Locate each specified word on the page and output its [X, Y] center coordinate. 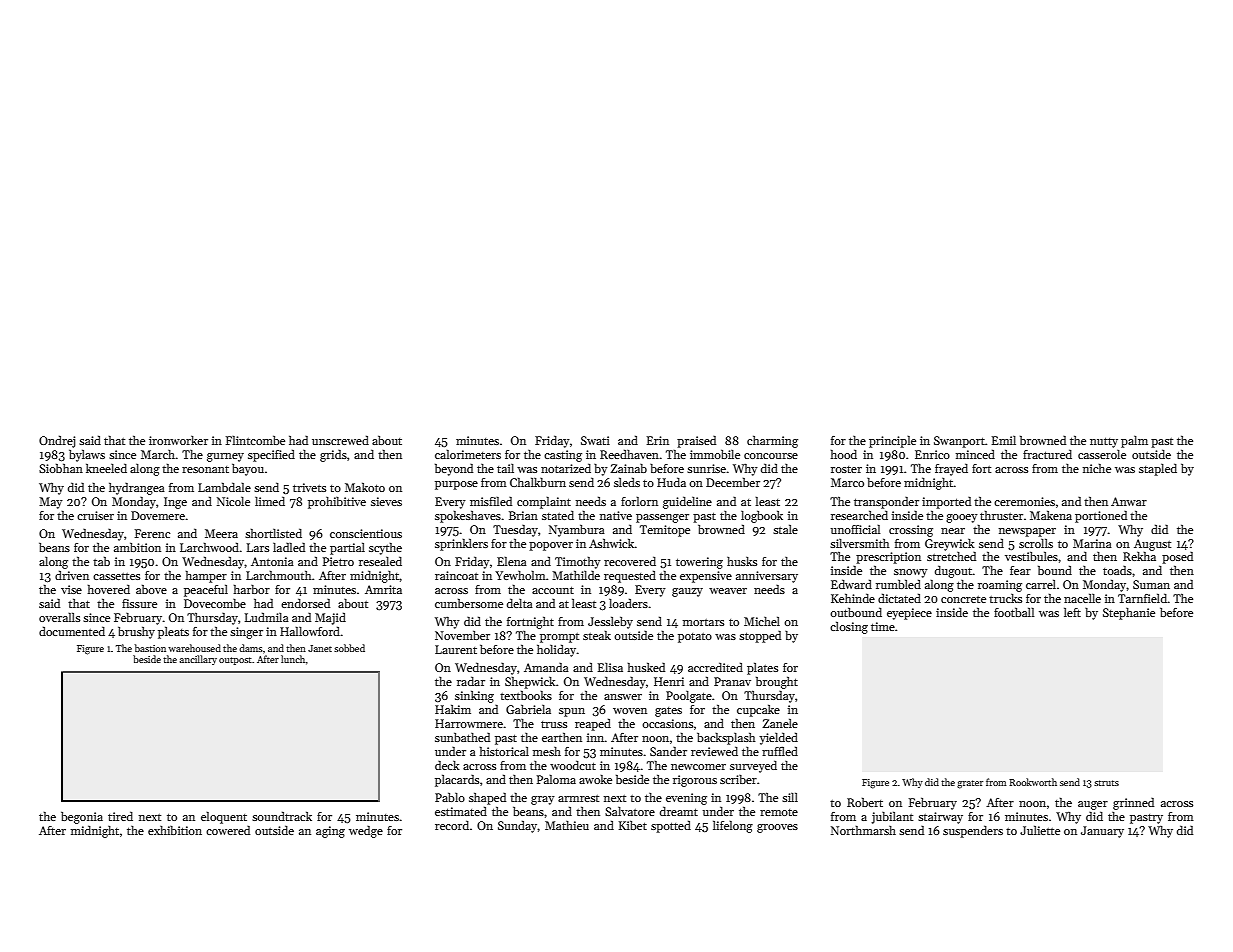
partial [347, 548]
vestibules [1031, 556]
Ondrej [57, 441]
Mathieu [567, 825]
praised [696, 441]
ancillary [198, 660]
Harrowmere [469, 723]
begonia [82, 818]
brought [777, 682]
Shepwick [530, 682]
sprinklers [461, 544]
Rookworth [1033, 782]
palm [1134, 442]
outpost [235, 661]
